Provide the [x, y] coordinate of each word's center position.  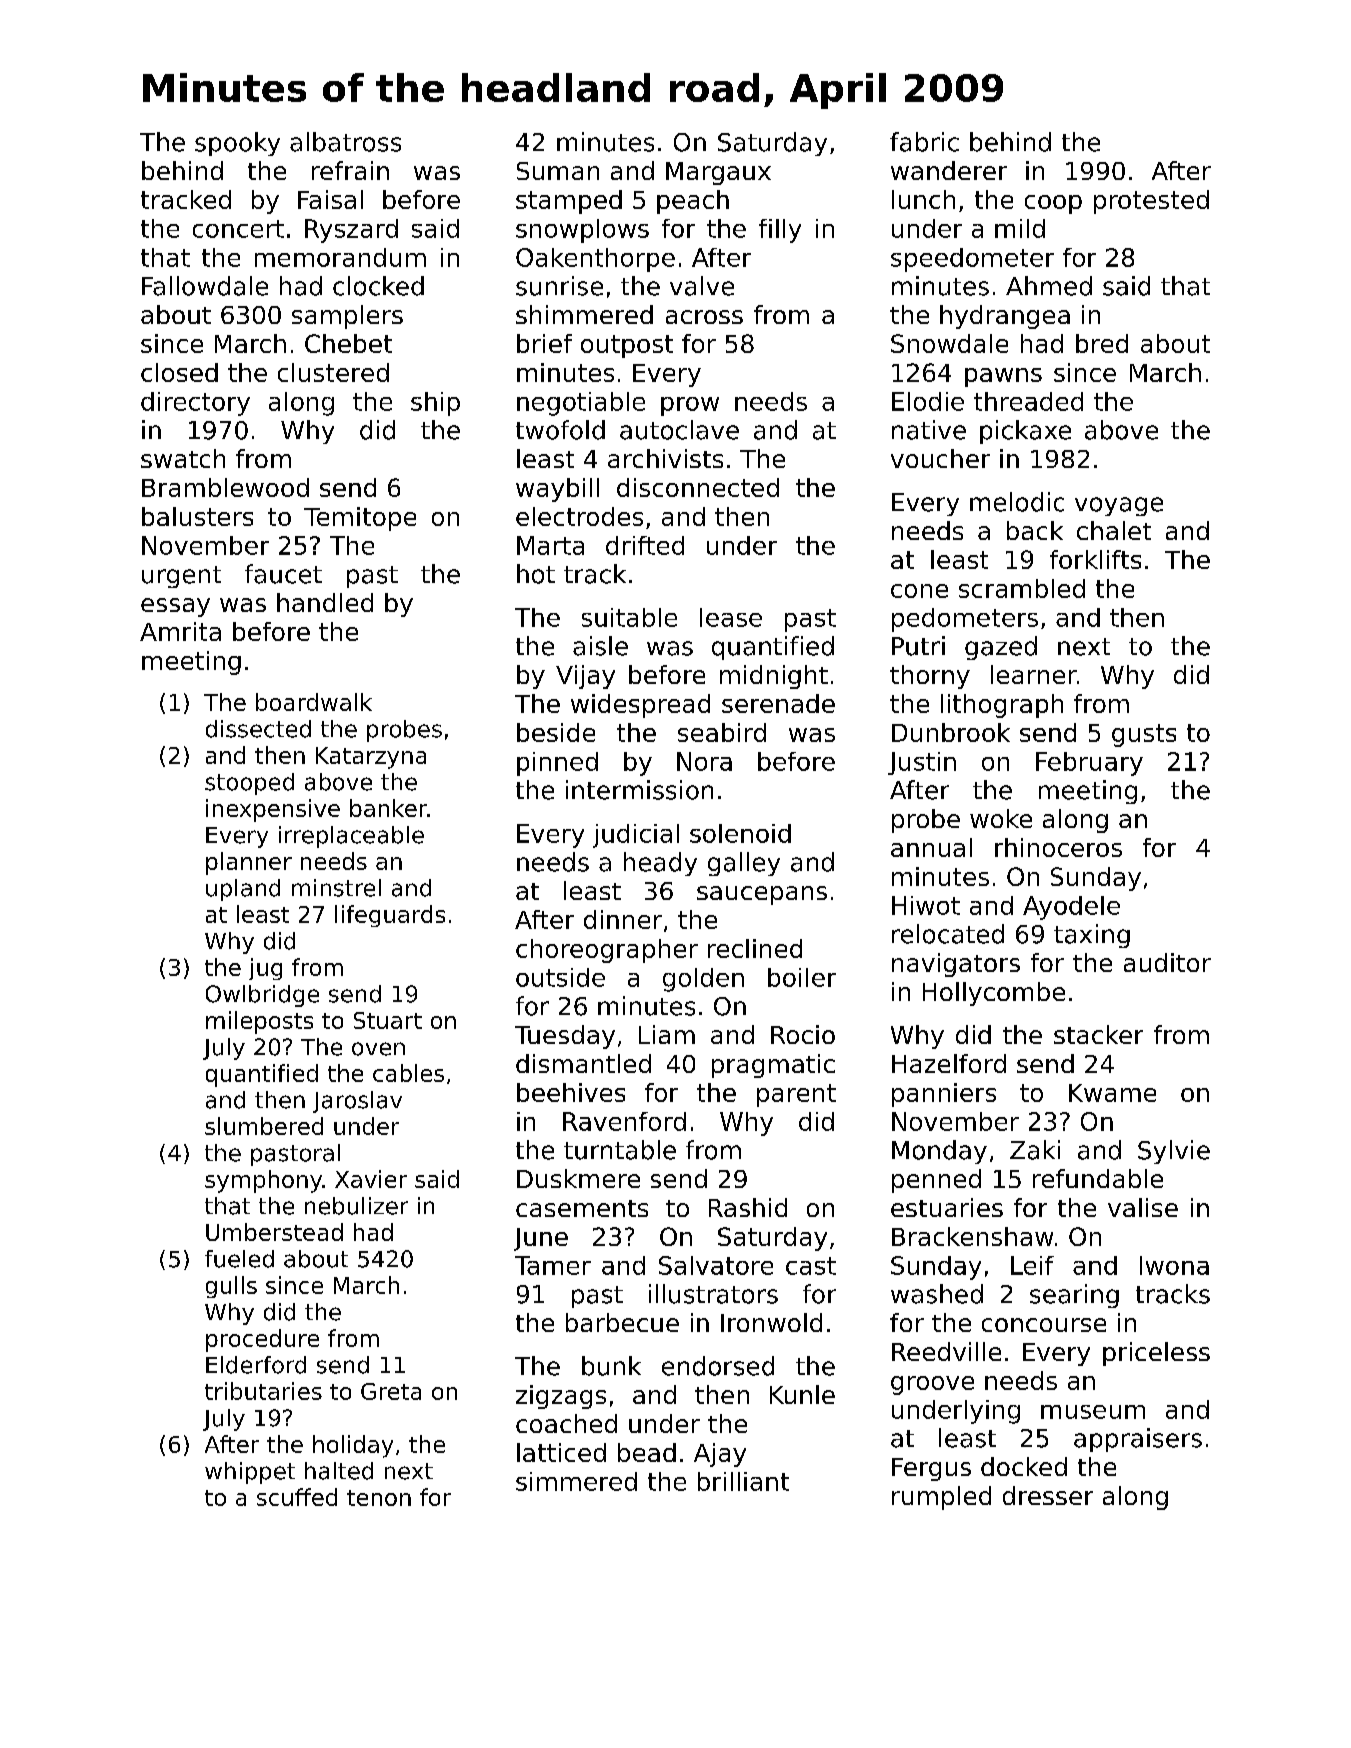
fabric [924, 142]
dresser [1048, 1495]
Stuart [388, 1020]
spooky [237, 144]
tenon [379, 1498]
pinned [557, 764]
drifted [645, 545]
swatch [183, 458]
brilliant [743, 1481]
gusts [1144, 735]
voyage [1119, 506]
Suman [558, 171]
